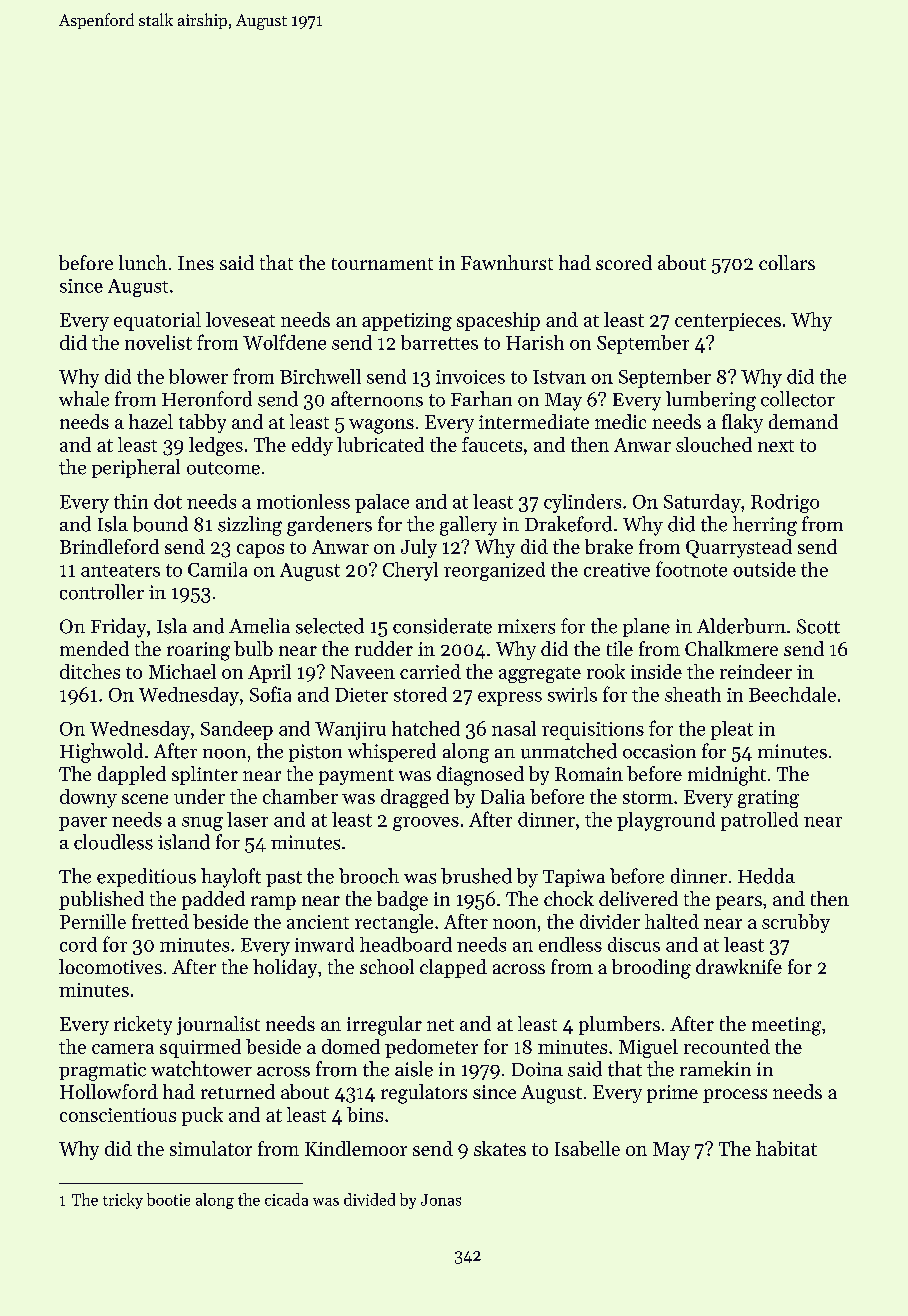 The height and width of the image is (1316, 908). I want to click on wagons, so click(381, 426).
